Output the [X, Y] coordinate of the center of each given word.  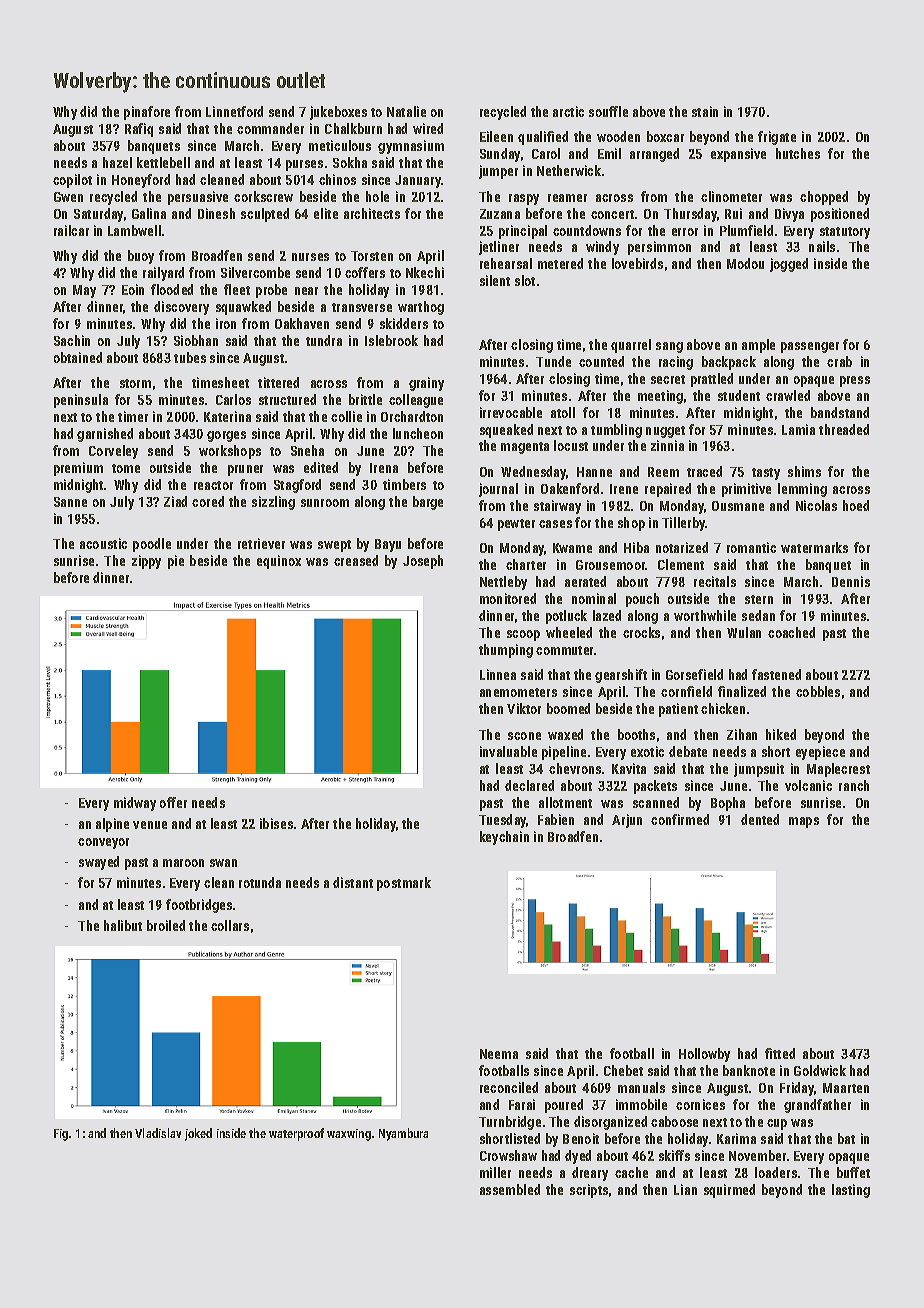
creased [356, 560]
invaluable [508, 751]
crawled [788, 395]
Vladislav [158, 1133]
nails [822, 246]
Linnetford [234, 111]
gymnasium [411, 147]
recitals [715, 581]
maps [804, 822]
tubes [190, 357]
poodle [152, 545]
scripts [589, 1191]
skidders [404, 323]
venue [150, 825]
